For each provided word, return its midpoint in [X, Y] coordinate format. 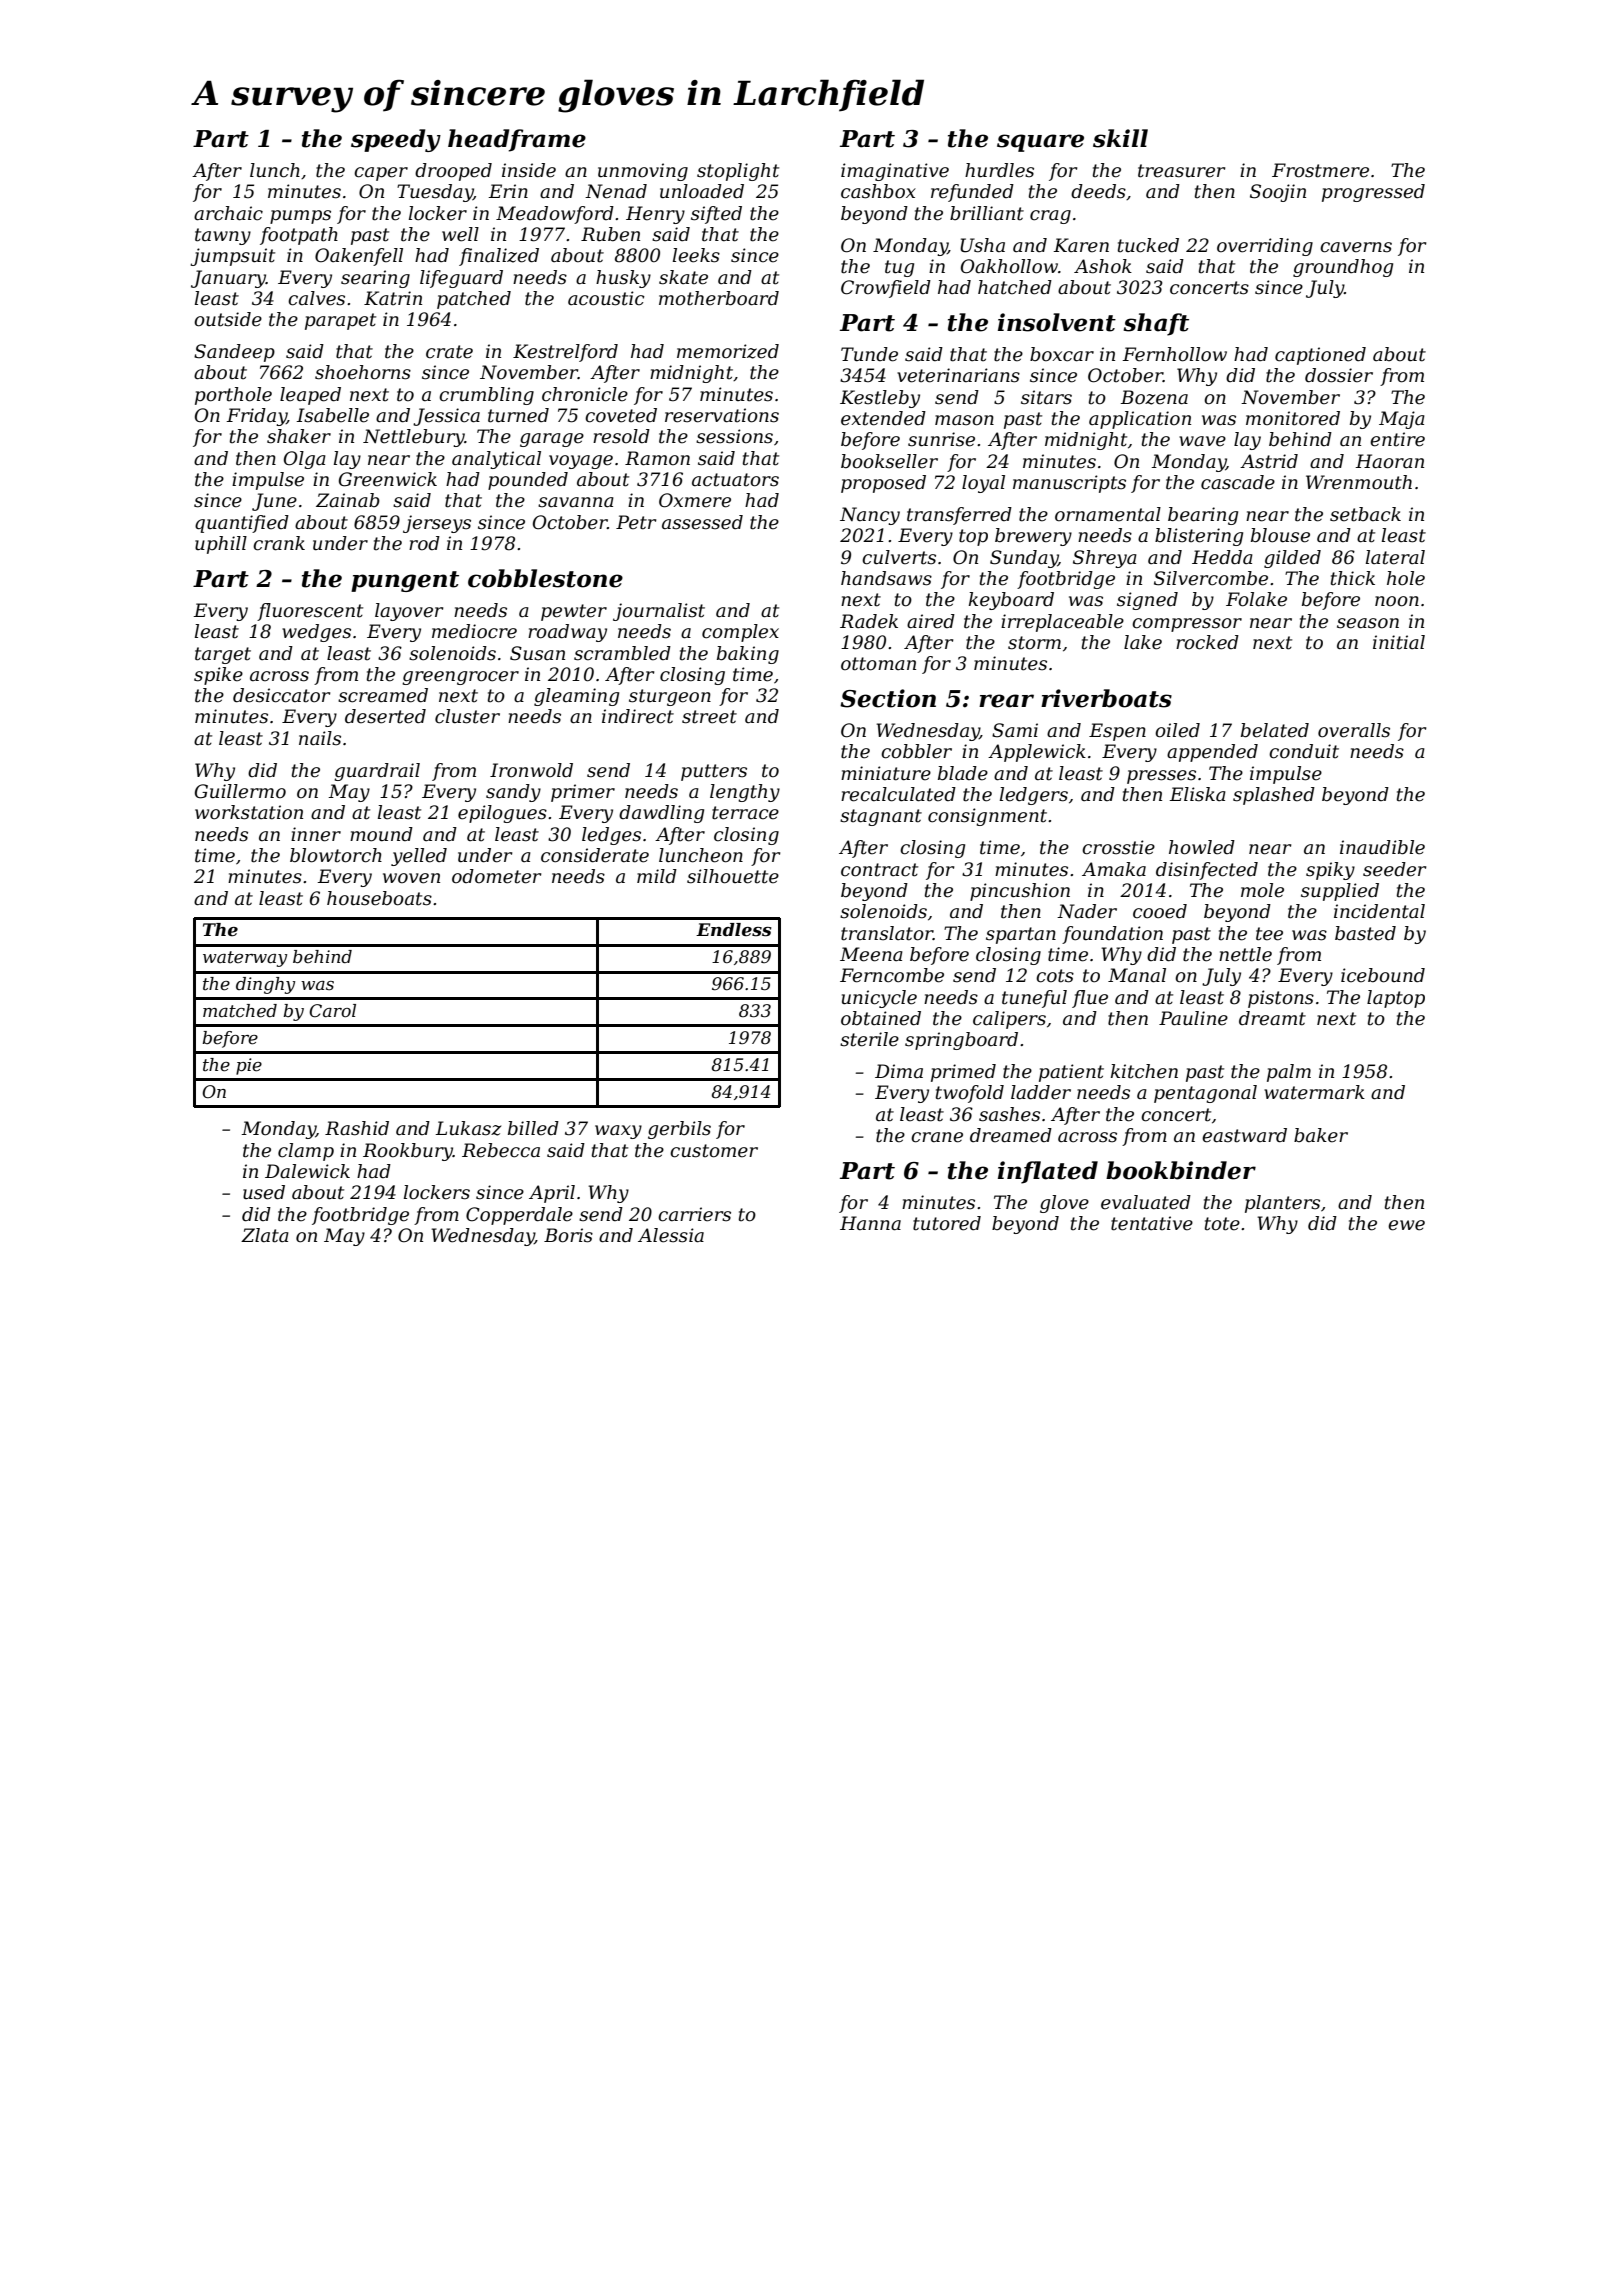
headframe [517, 140]
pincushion [1020, 892]
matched [240, 1011]
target [223, 655]
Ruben [610, 234]
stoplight [738, 172]
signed [1147, 601]
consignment [987, 817]
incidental [1379, 911]
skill [1120, 138]
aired [931, 621]
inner [316, 834]
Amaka [1114, 869]
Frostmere [1320, 170]
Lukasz [468, 1128]
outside [228, 319]
